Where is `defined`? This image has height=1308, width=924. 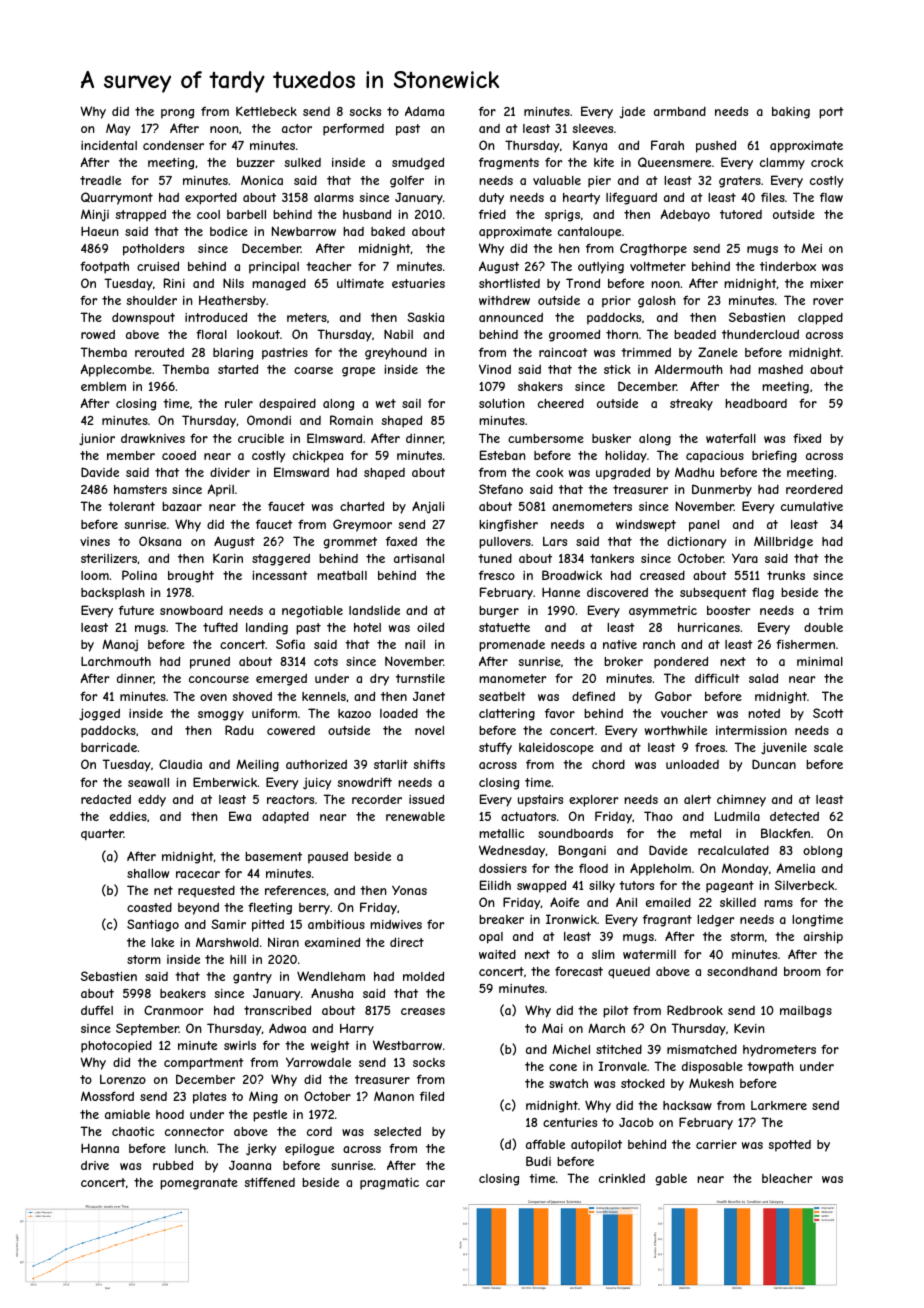 defined is located at coordinates (593, 696).
